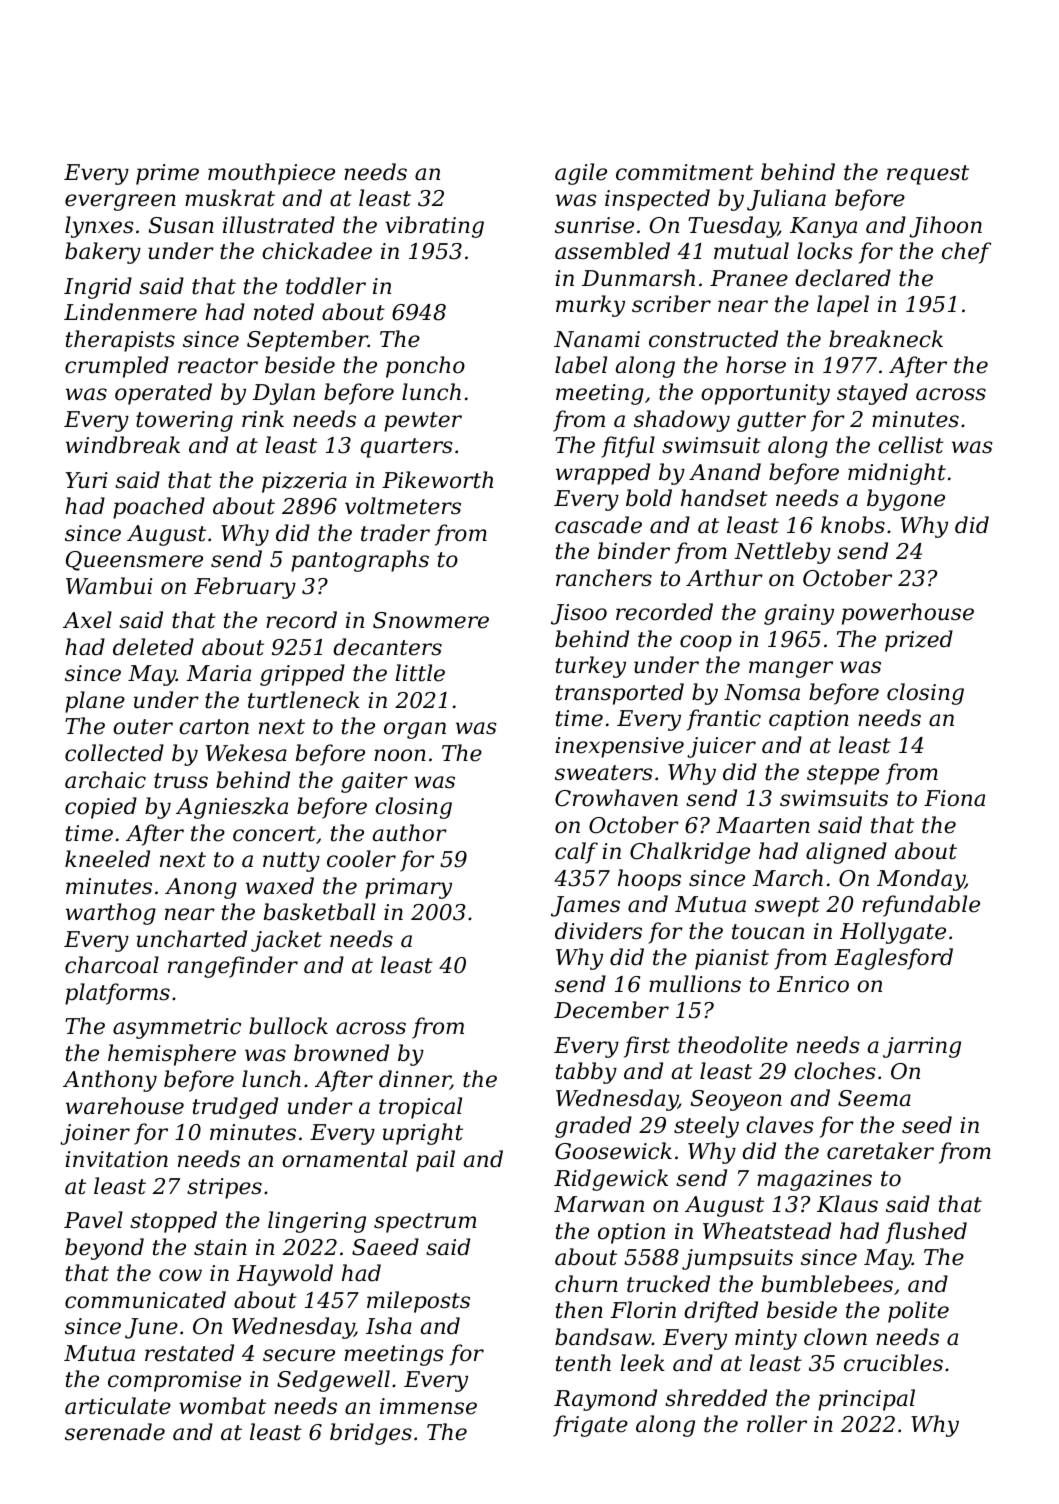  Describe the element at coordinates (908, 614) in the image. I see `powerhouse` at that location.
